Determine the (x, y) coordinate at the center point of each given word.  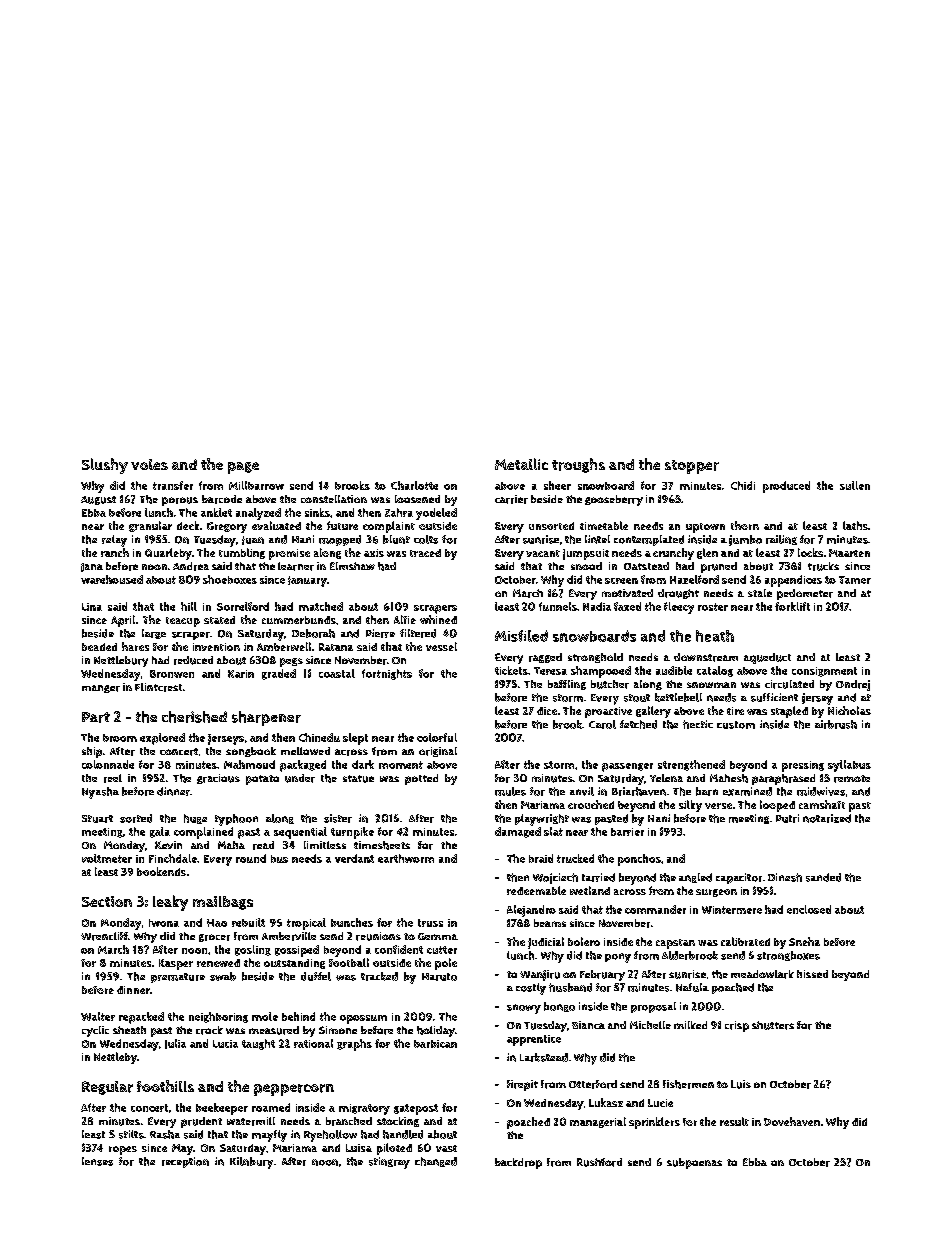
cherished (194, 717)
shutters (773, 1025)
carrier (511, 499)
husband (570, 987)
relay (114, 541)
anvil (582, 791)
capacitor (739, 878)
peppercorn (294, 1090)
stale (760, 593)
